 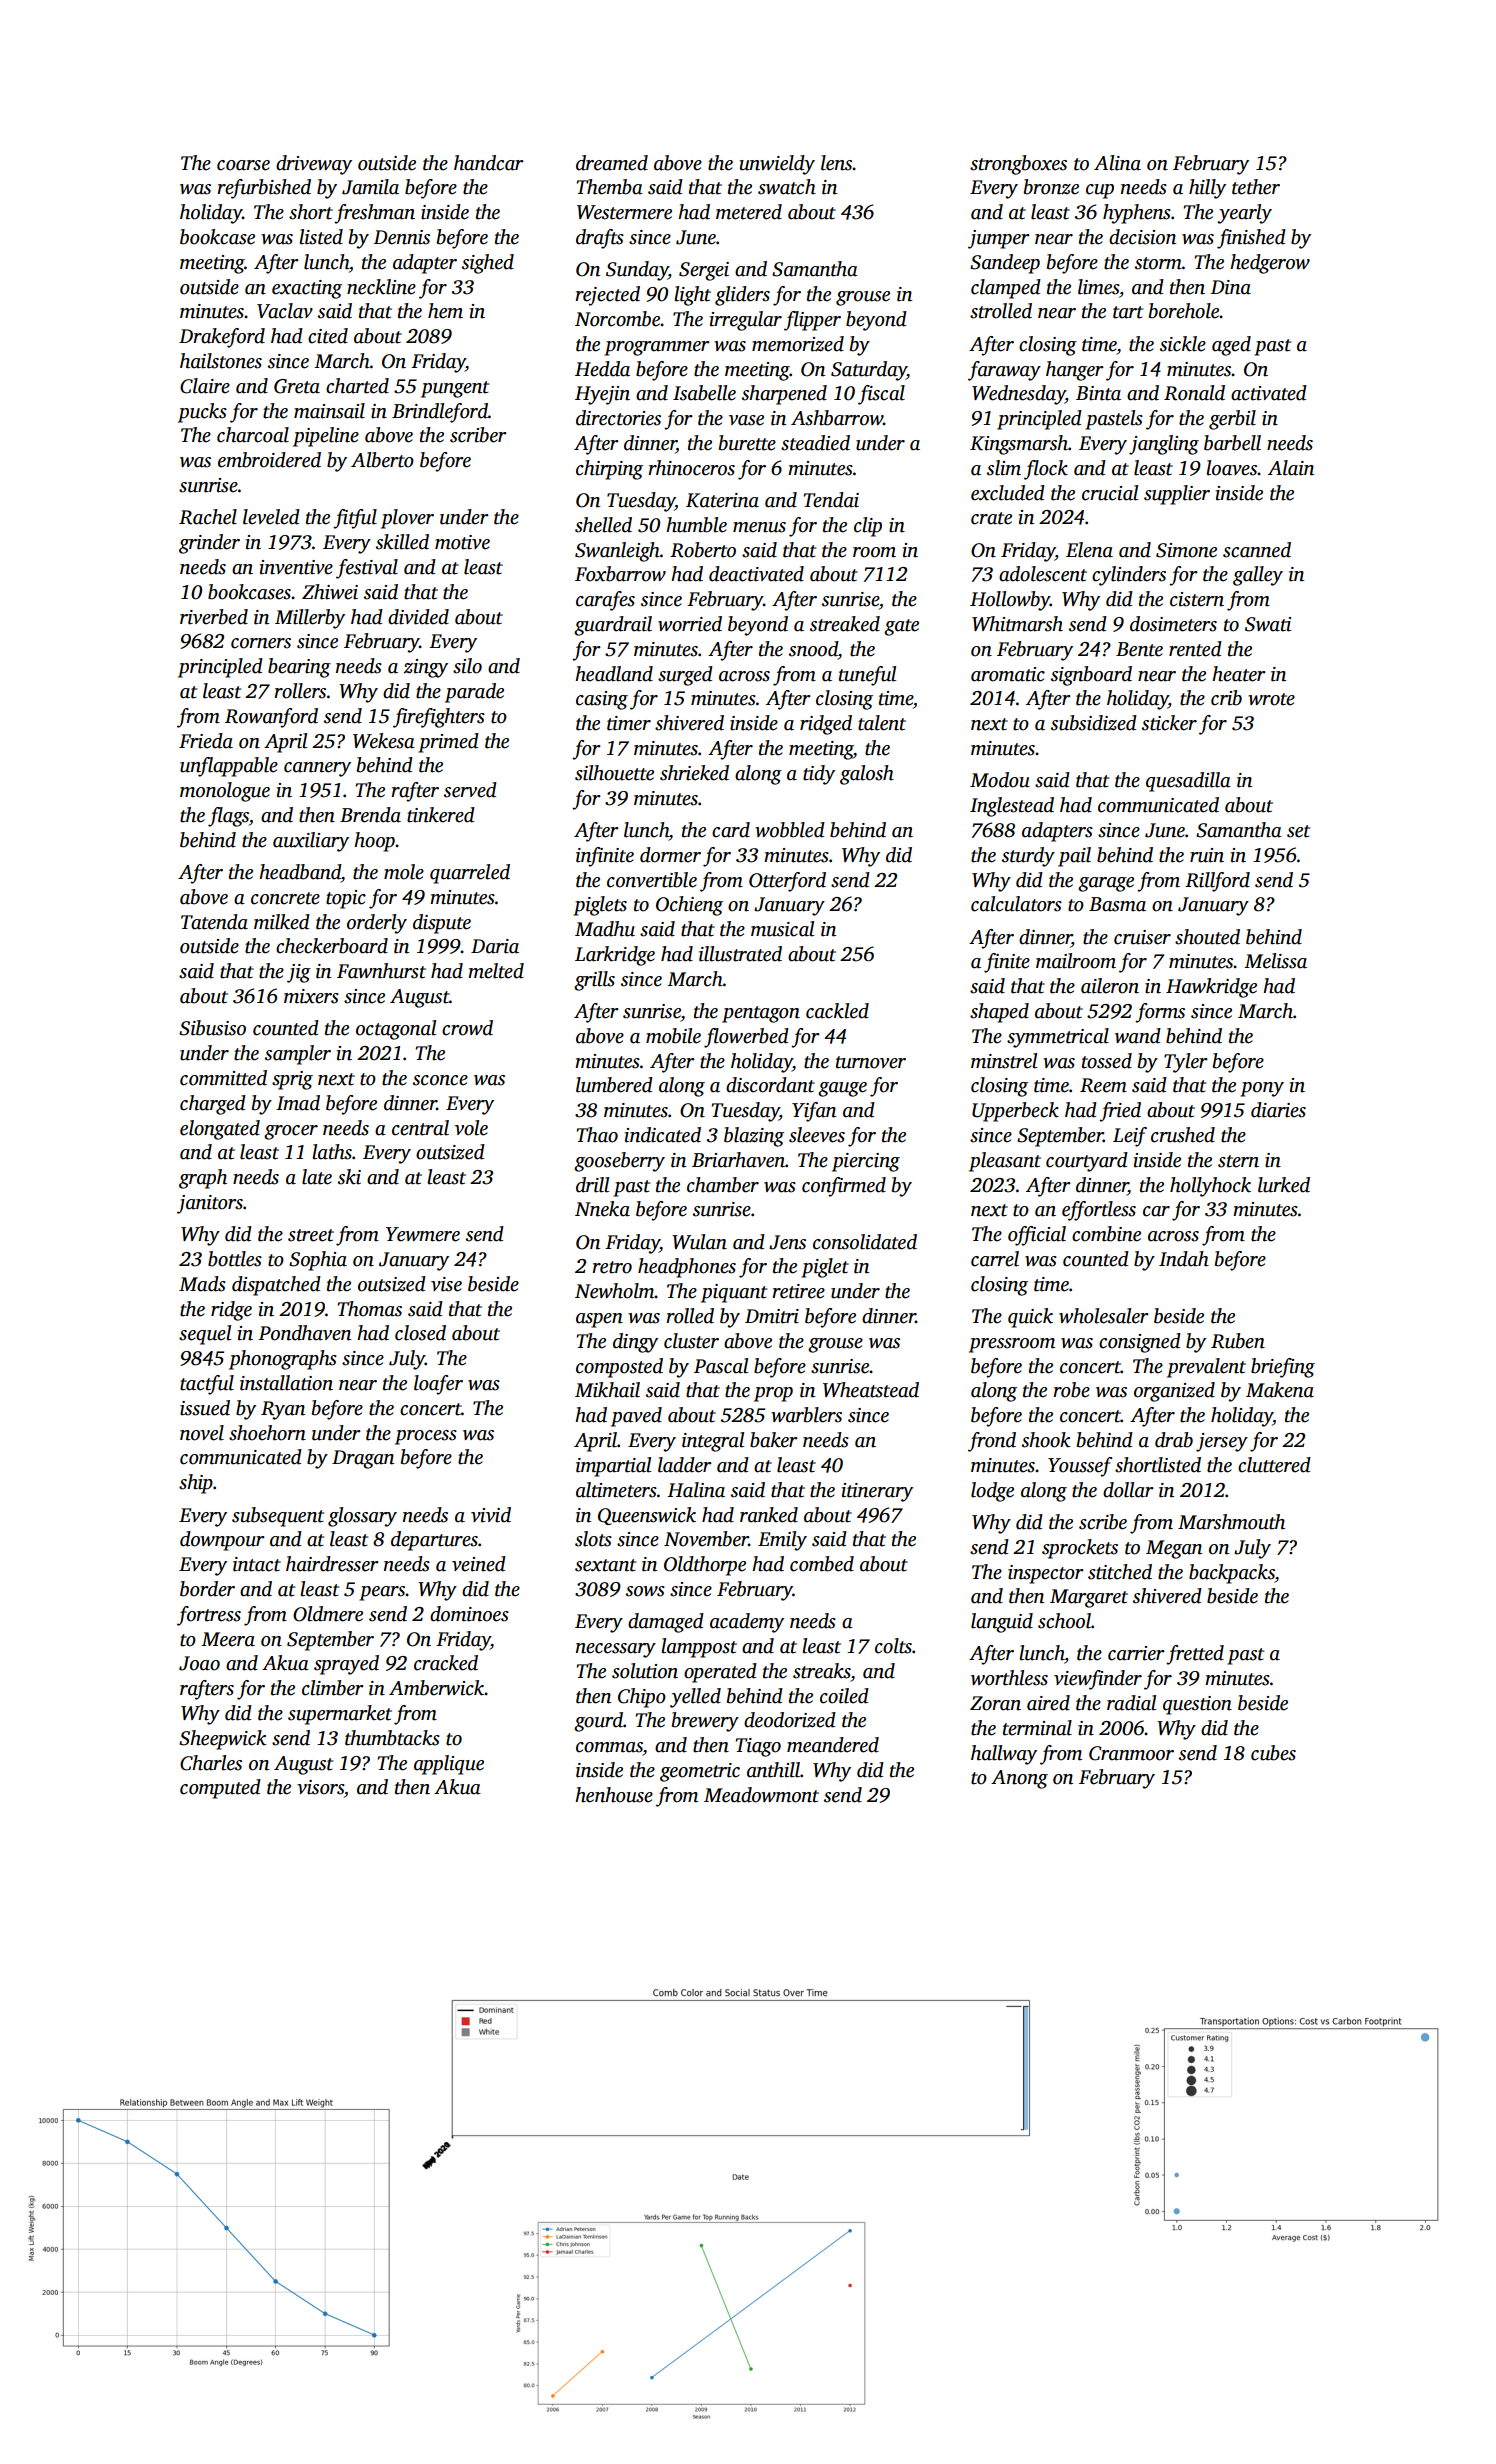 What do you see at coordinates (489, 163) in the screenshot?
I see `handcar` at bounding box center [489, 163].
